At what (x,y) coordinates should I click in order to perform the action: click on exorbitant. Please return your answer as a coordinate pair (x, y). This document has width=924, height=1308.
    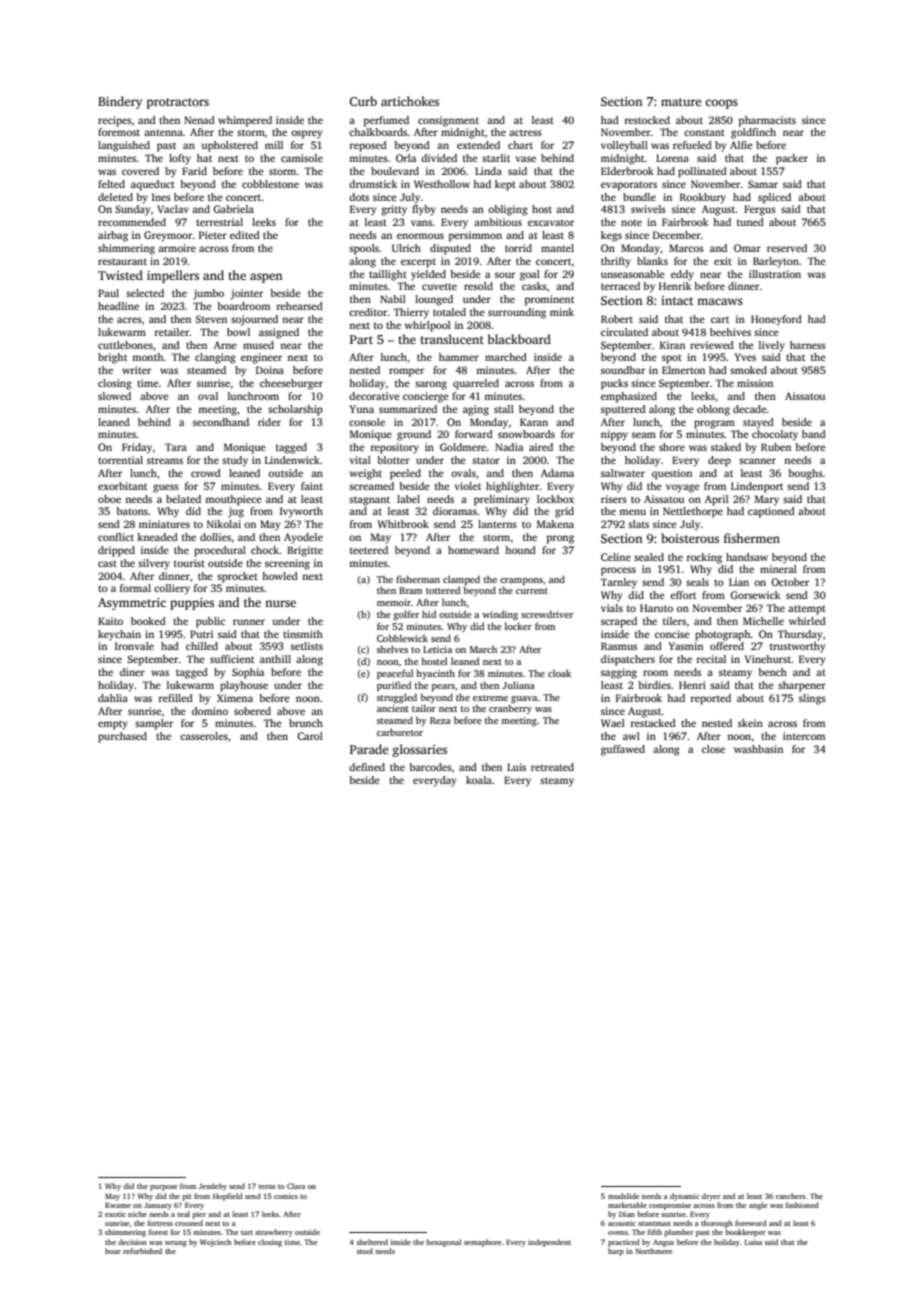
    Looking at the image, I should click on (122, 486).
